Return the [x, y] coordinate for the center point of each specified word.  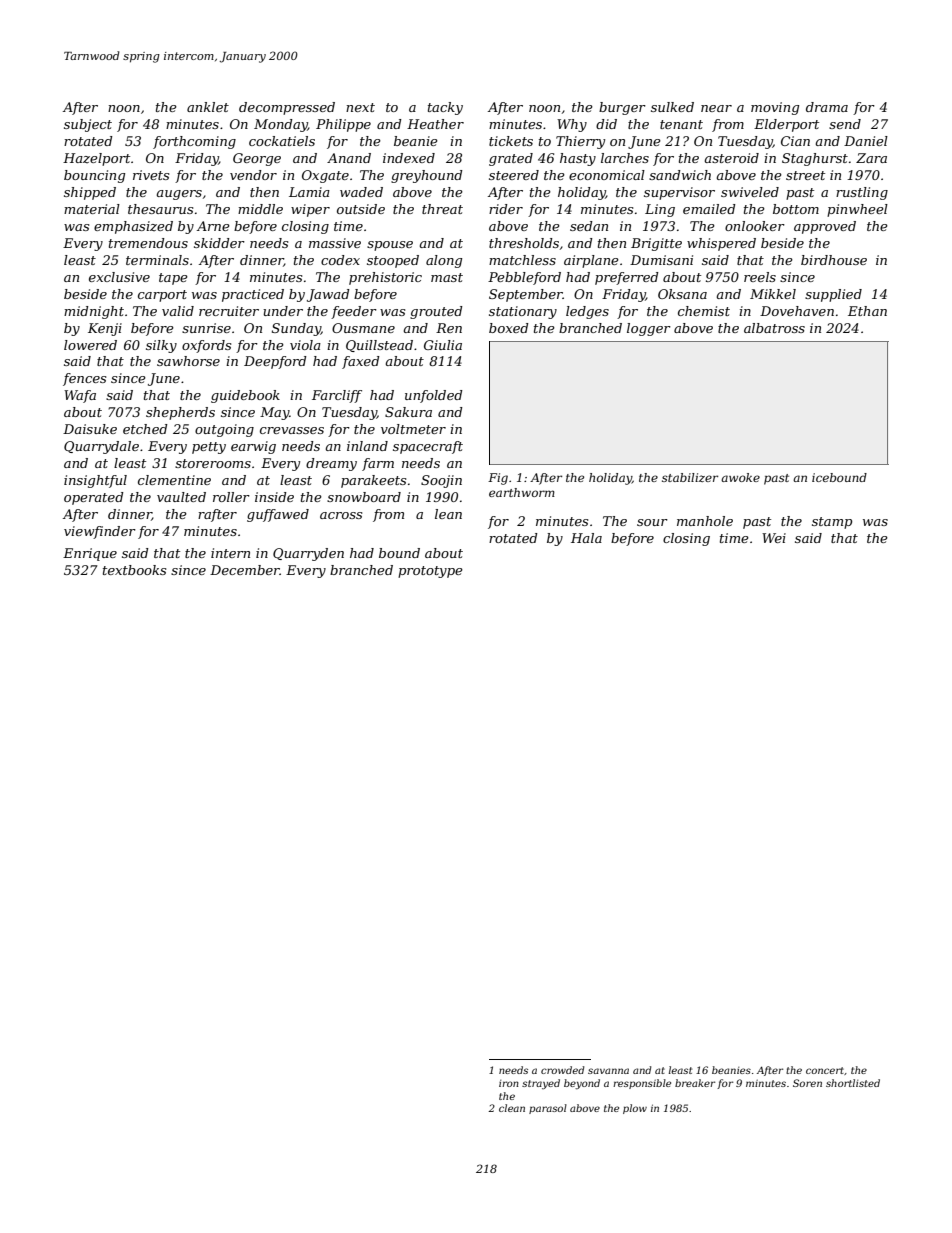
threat [442, 209]
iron [509, 1083]
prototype [430, 572]
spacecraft [428, 447]
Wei [774, 538]
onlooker [755, 226]
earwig [253, 447]
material [92, 209]
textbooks [134, 570]
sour [652, 522]
